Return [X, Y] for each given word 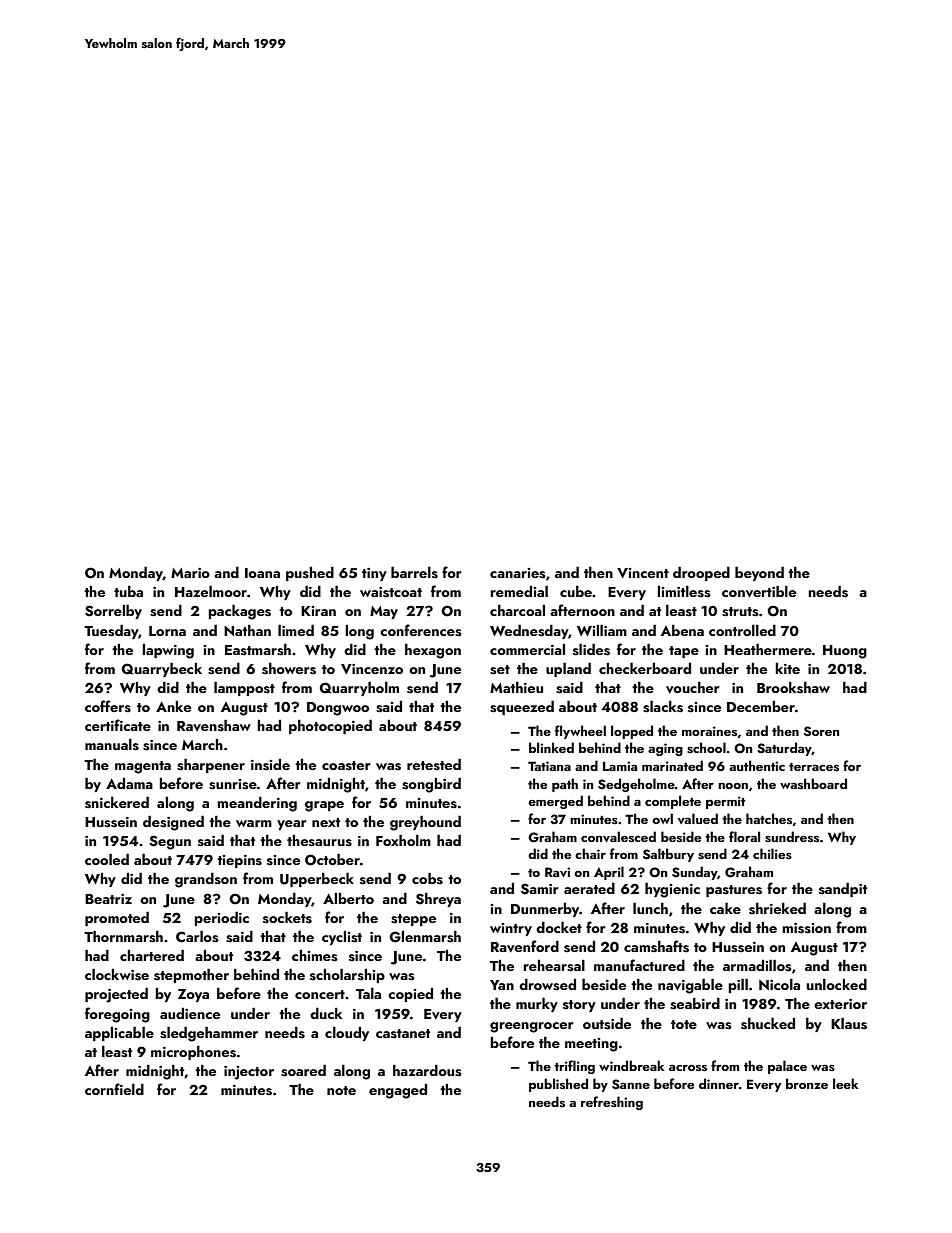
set [500, 670]
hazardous [427, 1070]
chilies [772, 853]
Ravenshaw [214, 725]
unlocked [836, 984]
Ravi [557, 872]
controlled [742, 630]
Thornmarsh [123, 936]
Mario [190, 573]
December [761, 706]
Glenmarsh [425, 936]
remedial [519, 591]
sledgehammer [209, 1034]
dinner [719, 1083]
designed [173, 823]
